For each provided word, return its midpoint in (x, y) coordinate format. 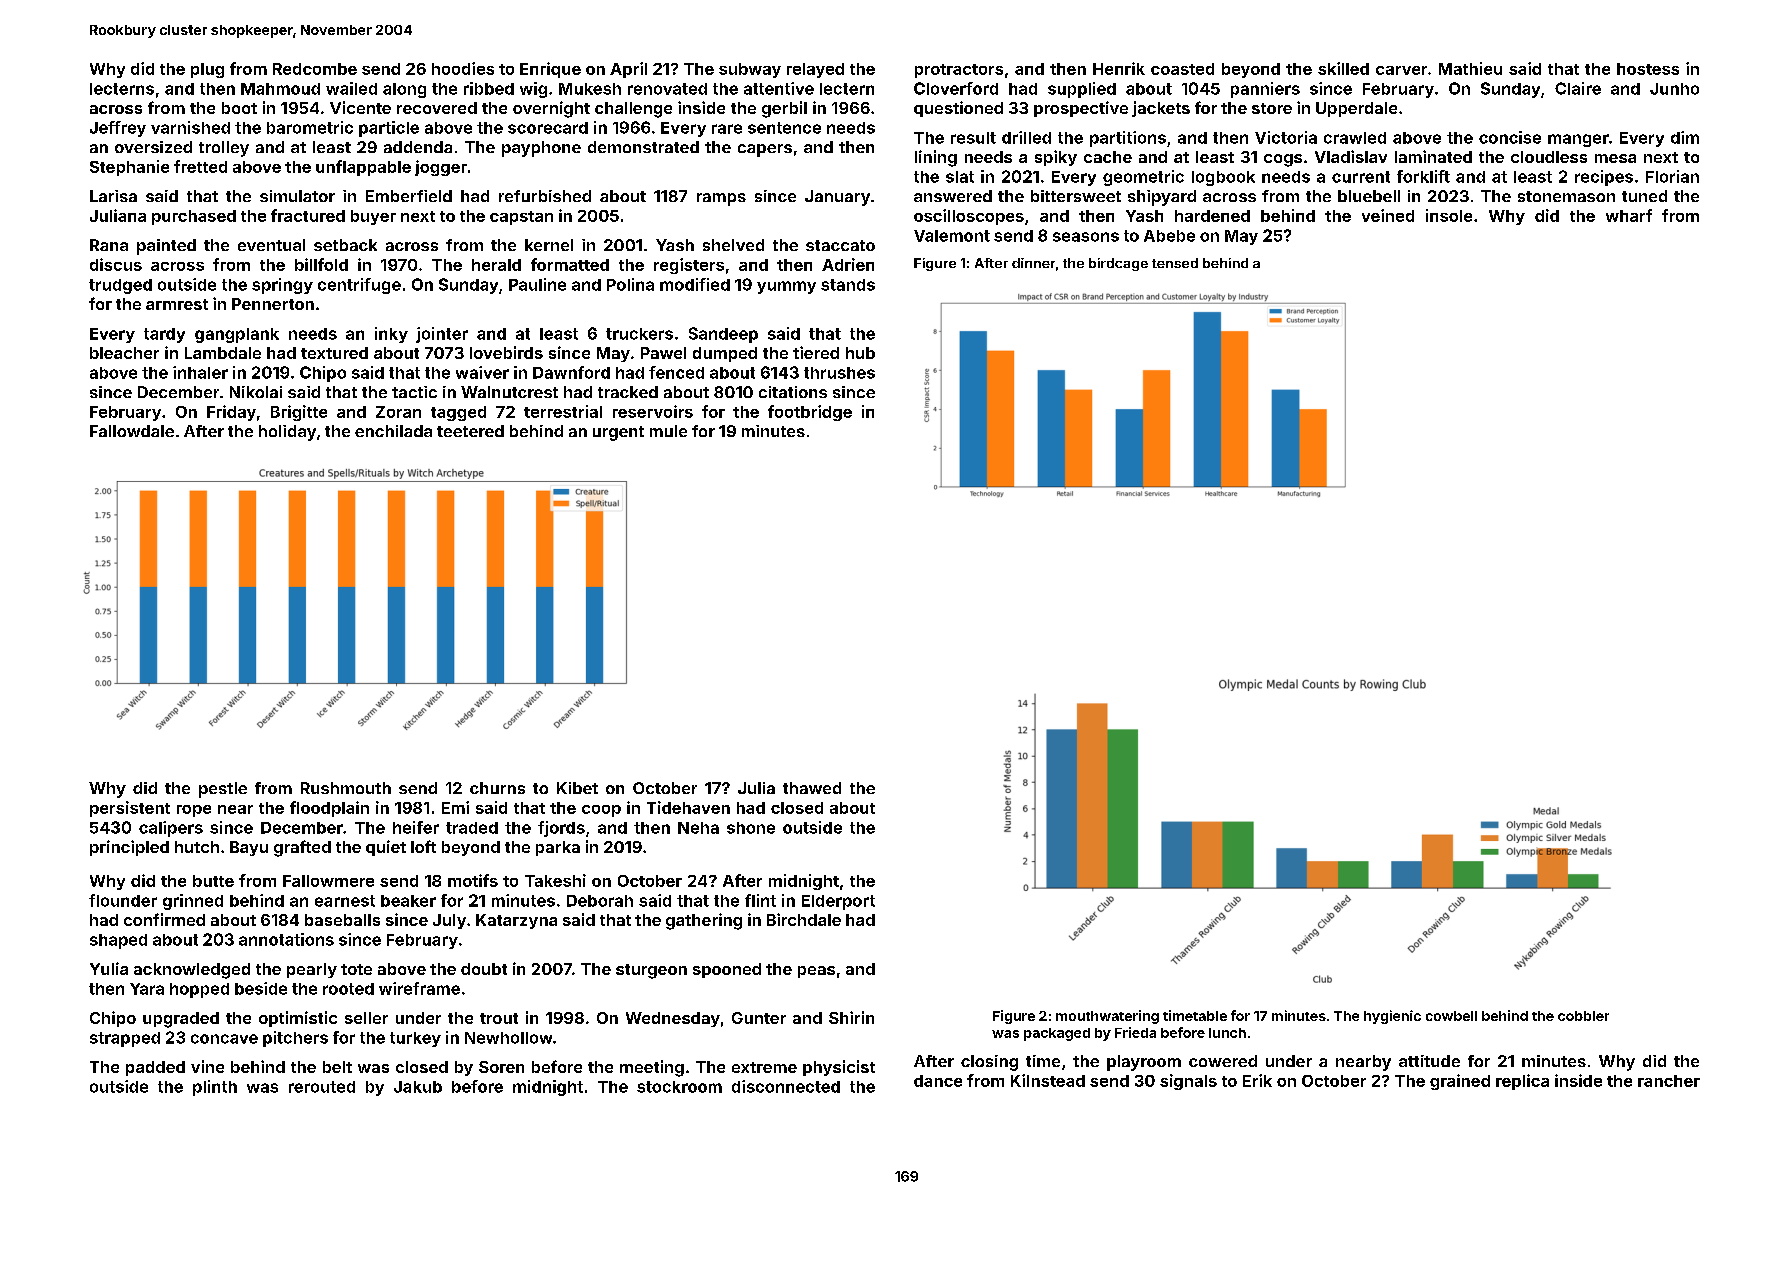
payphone (541, 149)
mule (668, 431)
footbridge (810, 413)
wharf (1629, 215)
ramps (721, 199)
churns (497, 788)
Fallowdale (132, 431)
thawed (812, 788)
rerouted (322, 1087)
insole (1449, 215)
